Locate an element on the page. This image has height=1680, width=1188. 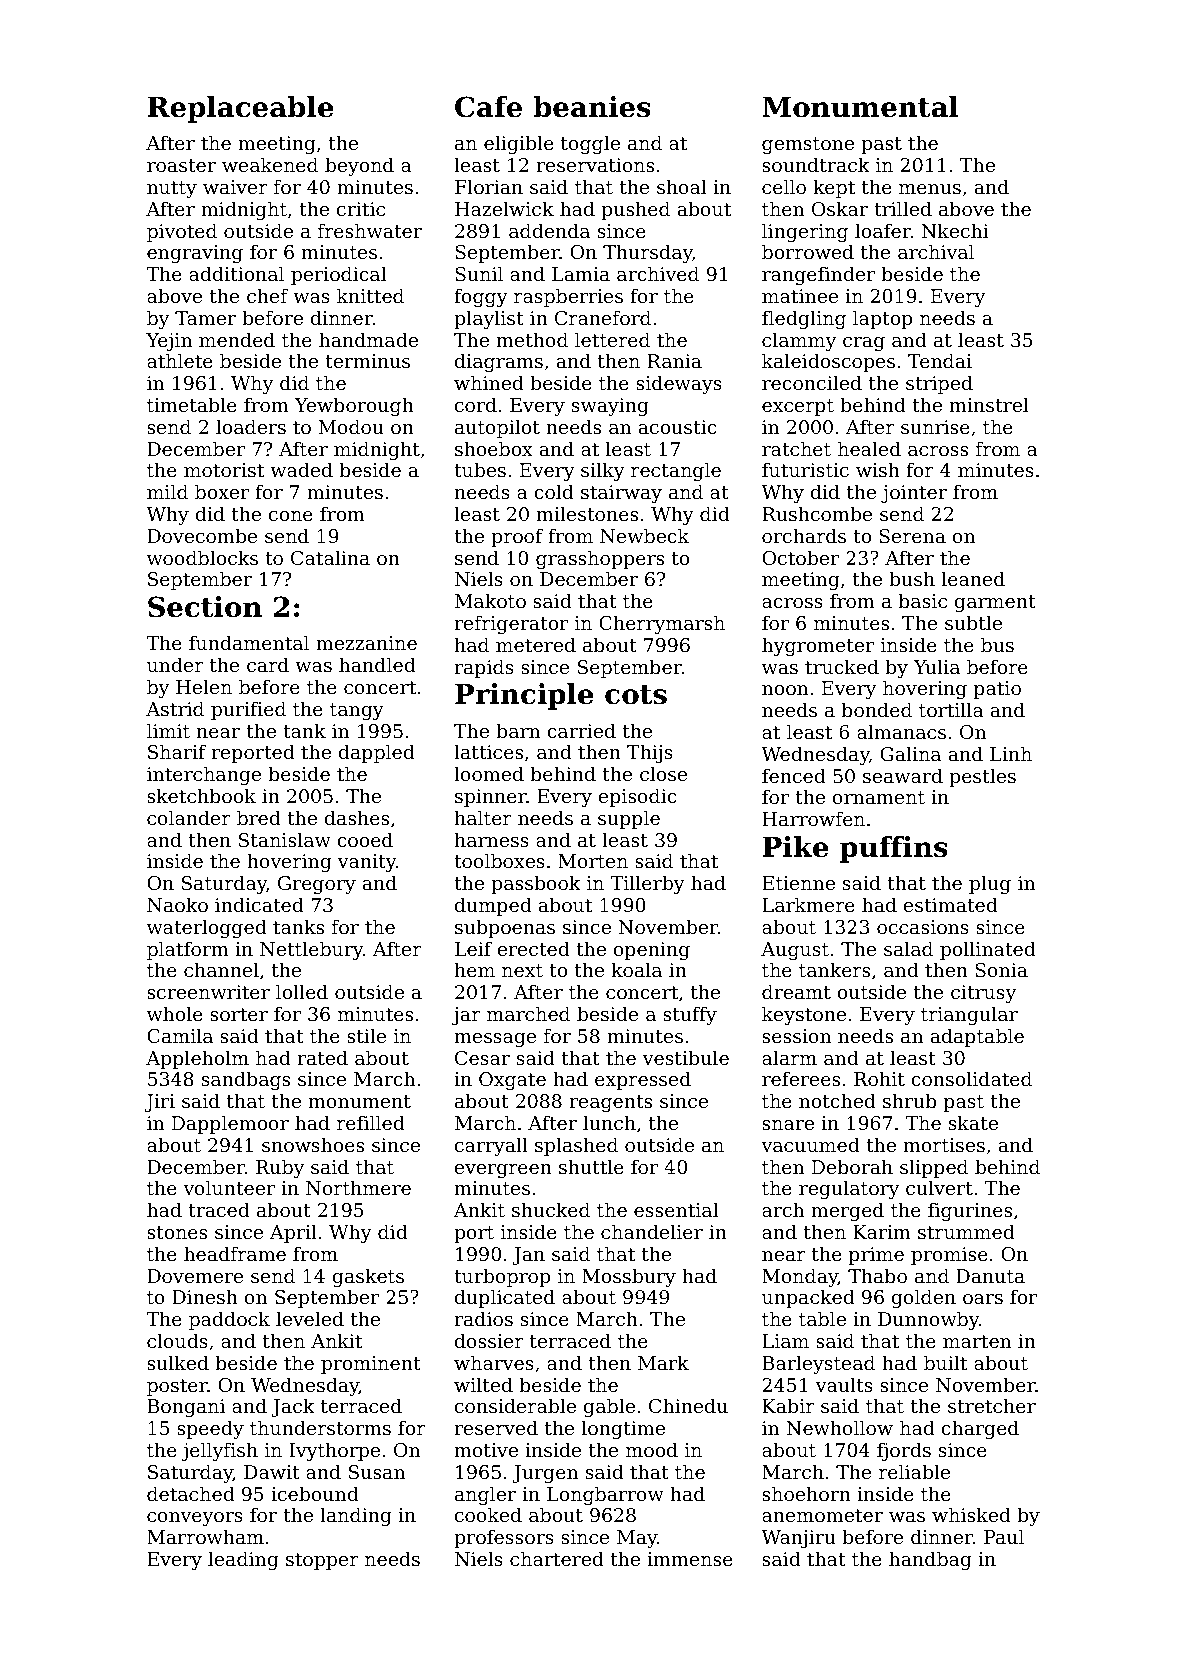
minstrel is located at coordinates (988, 404).
